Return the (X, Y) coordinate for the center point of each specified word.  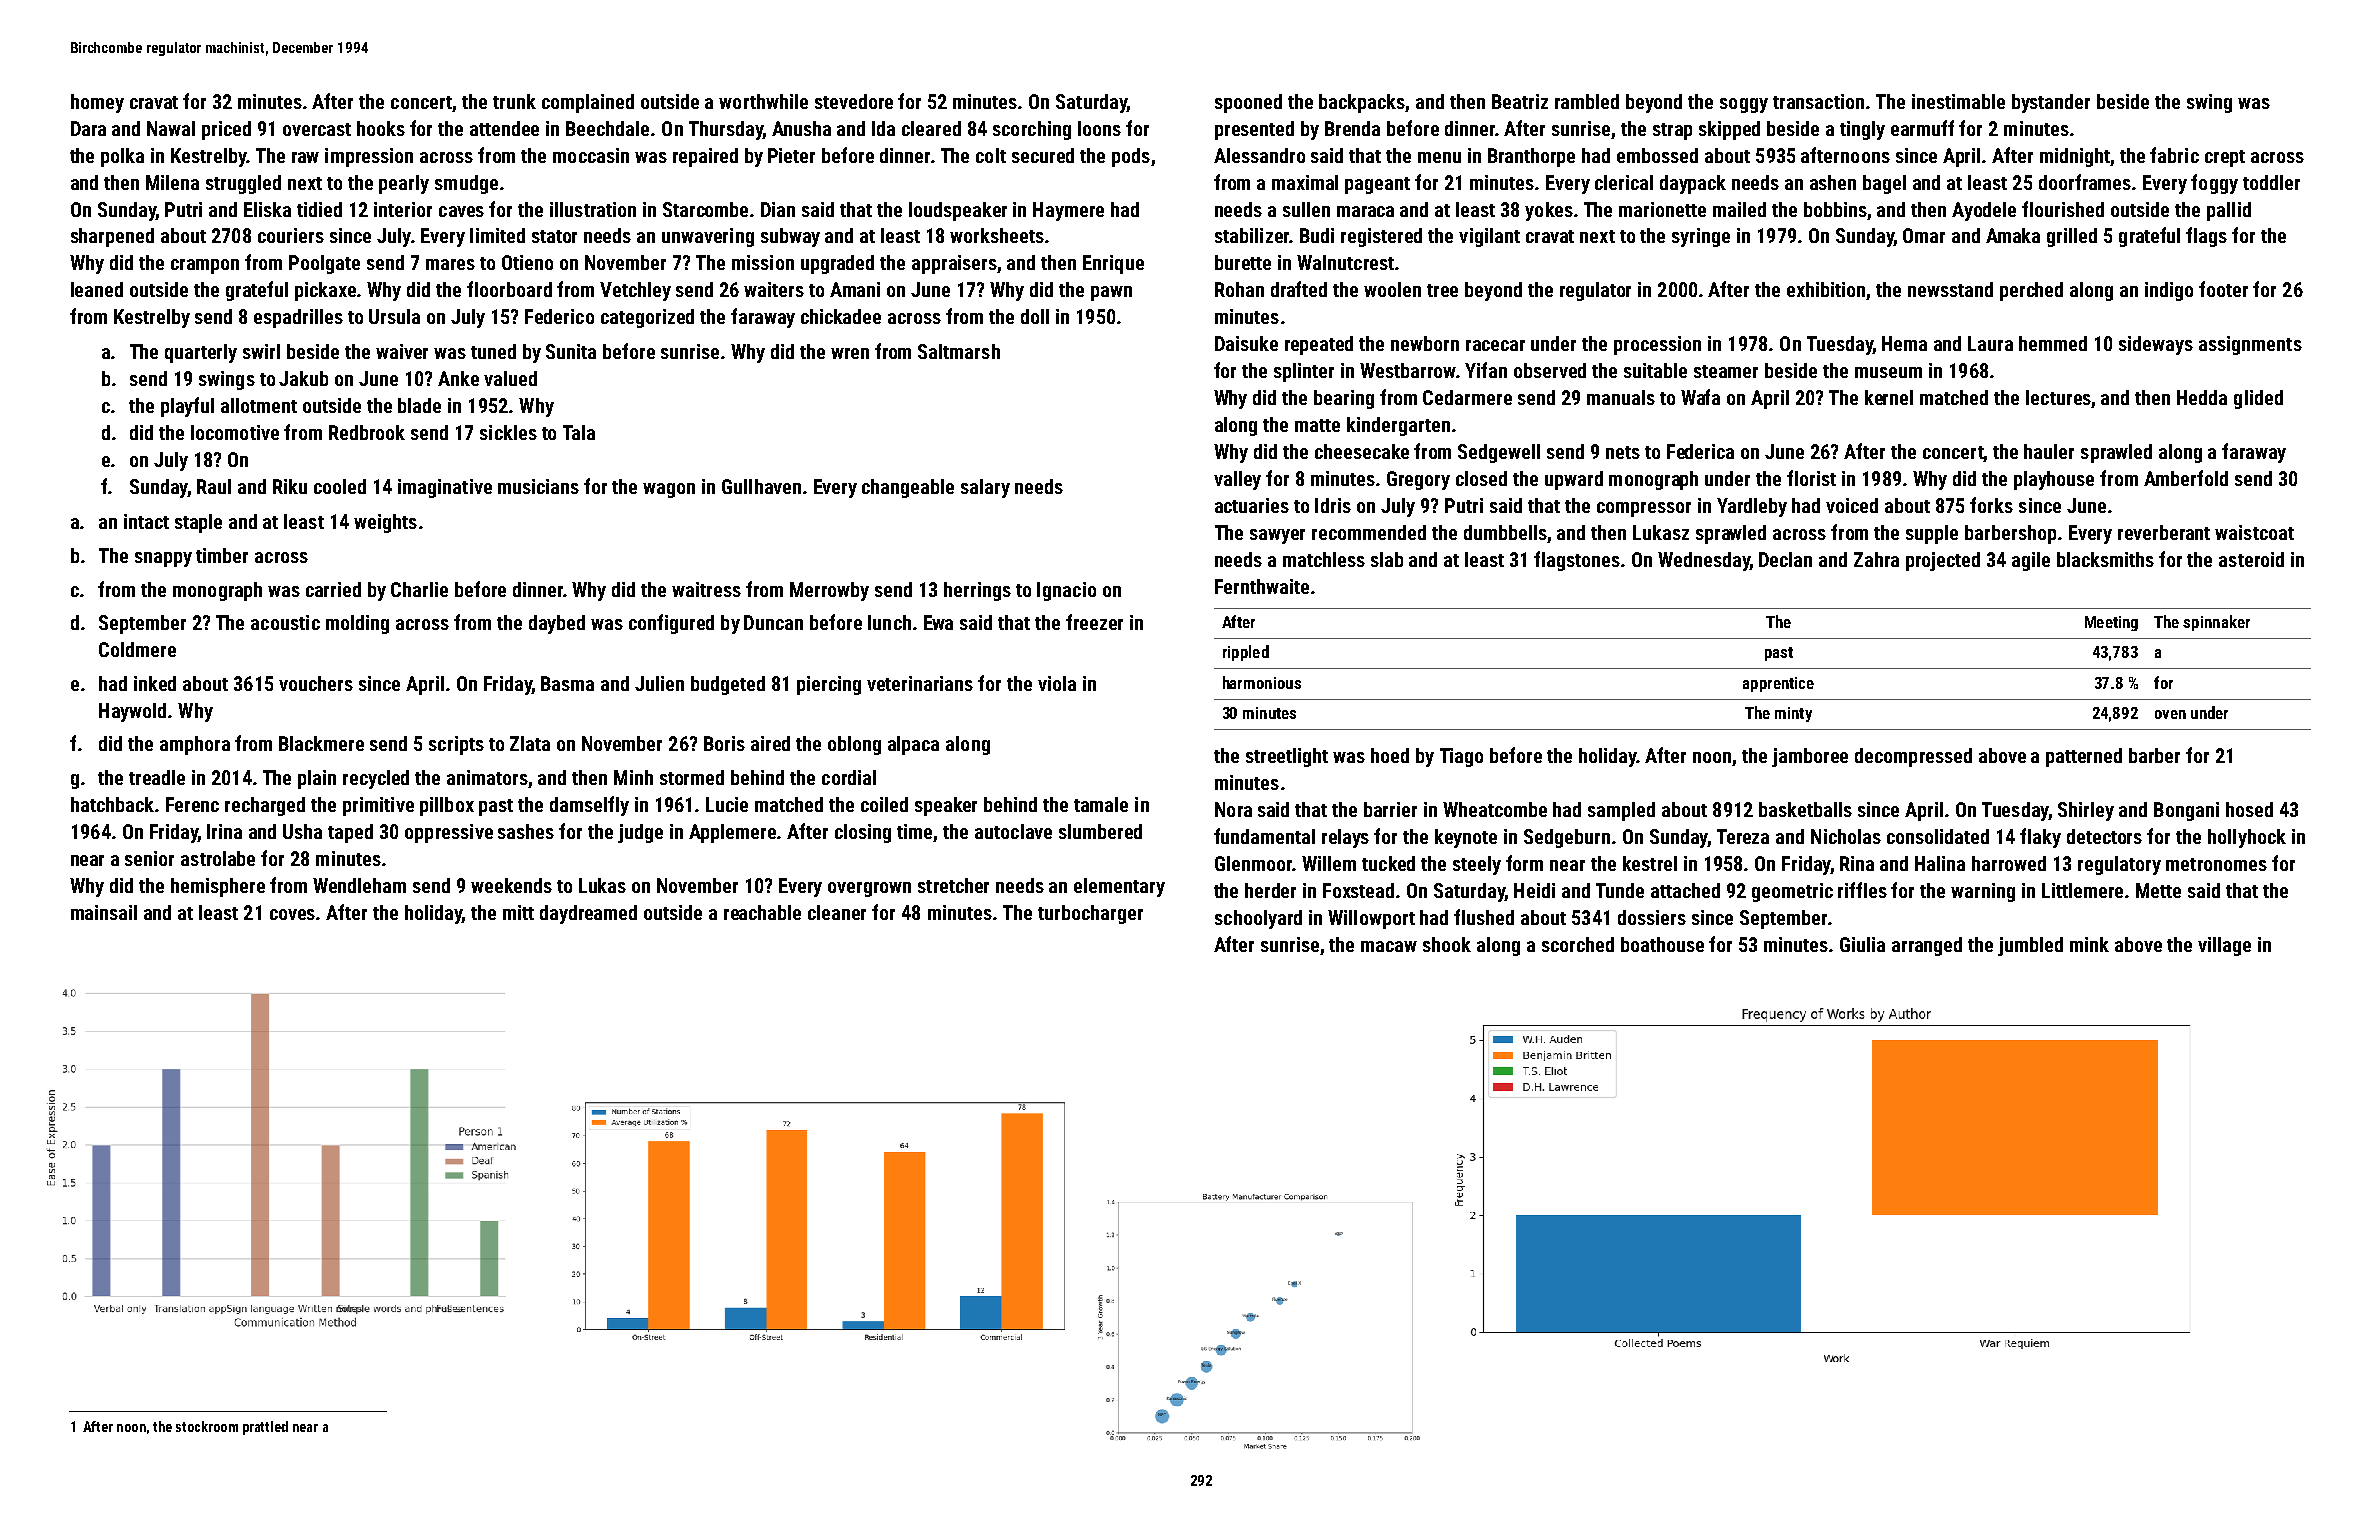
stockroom (207, 1426)
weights (385, 523)
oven (2170, 714)
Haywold (132, 712)
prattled (265, 1428)
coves (292, 914)
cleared (931, 128)
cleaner (837, 912)
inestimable (1958, 101)
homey (97, 103)
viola (1057, 683)
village (2224, 946)
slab (1387, 559)
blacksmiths (2105, 559)
